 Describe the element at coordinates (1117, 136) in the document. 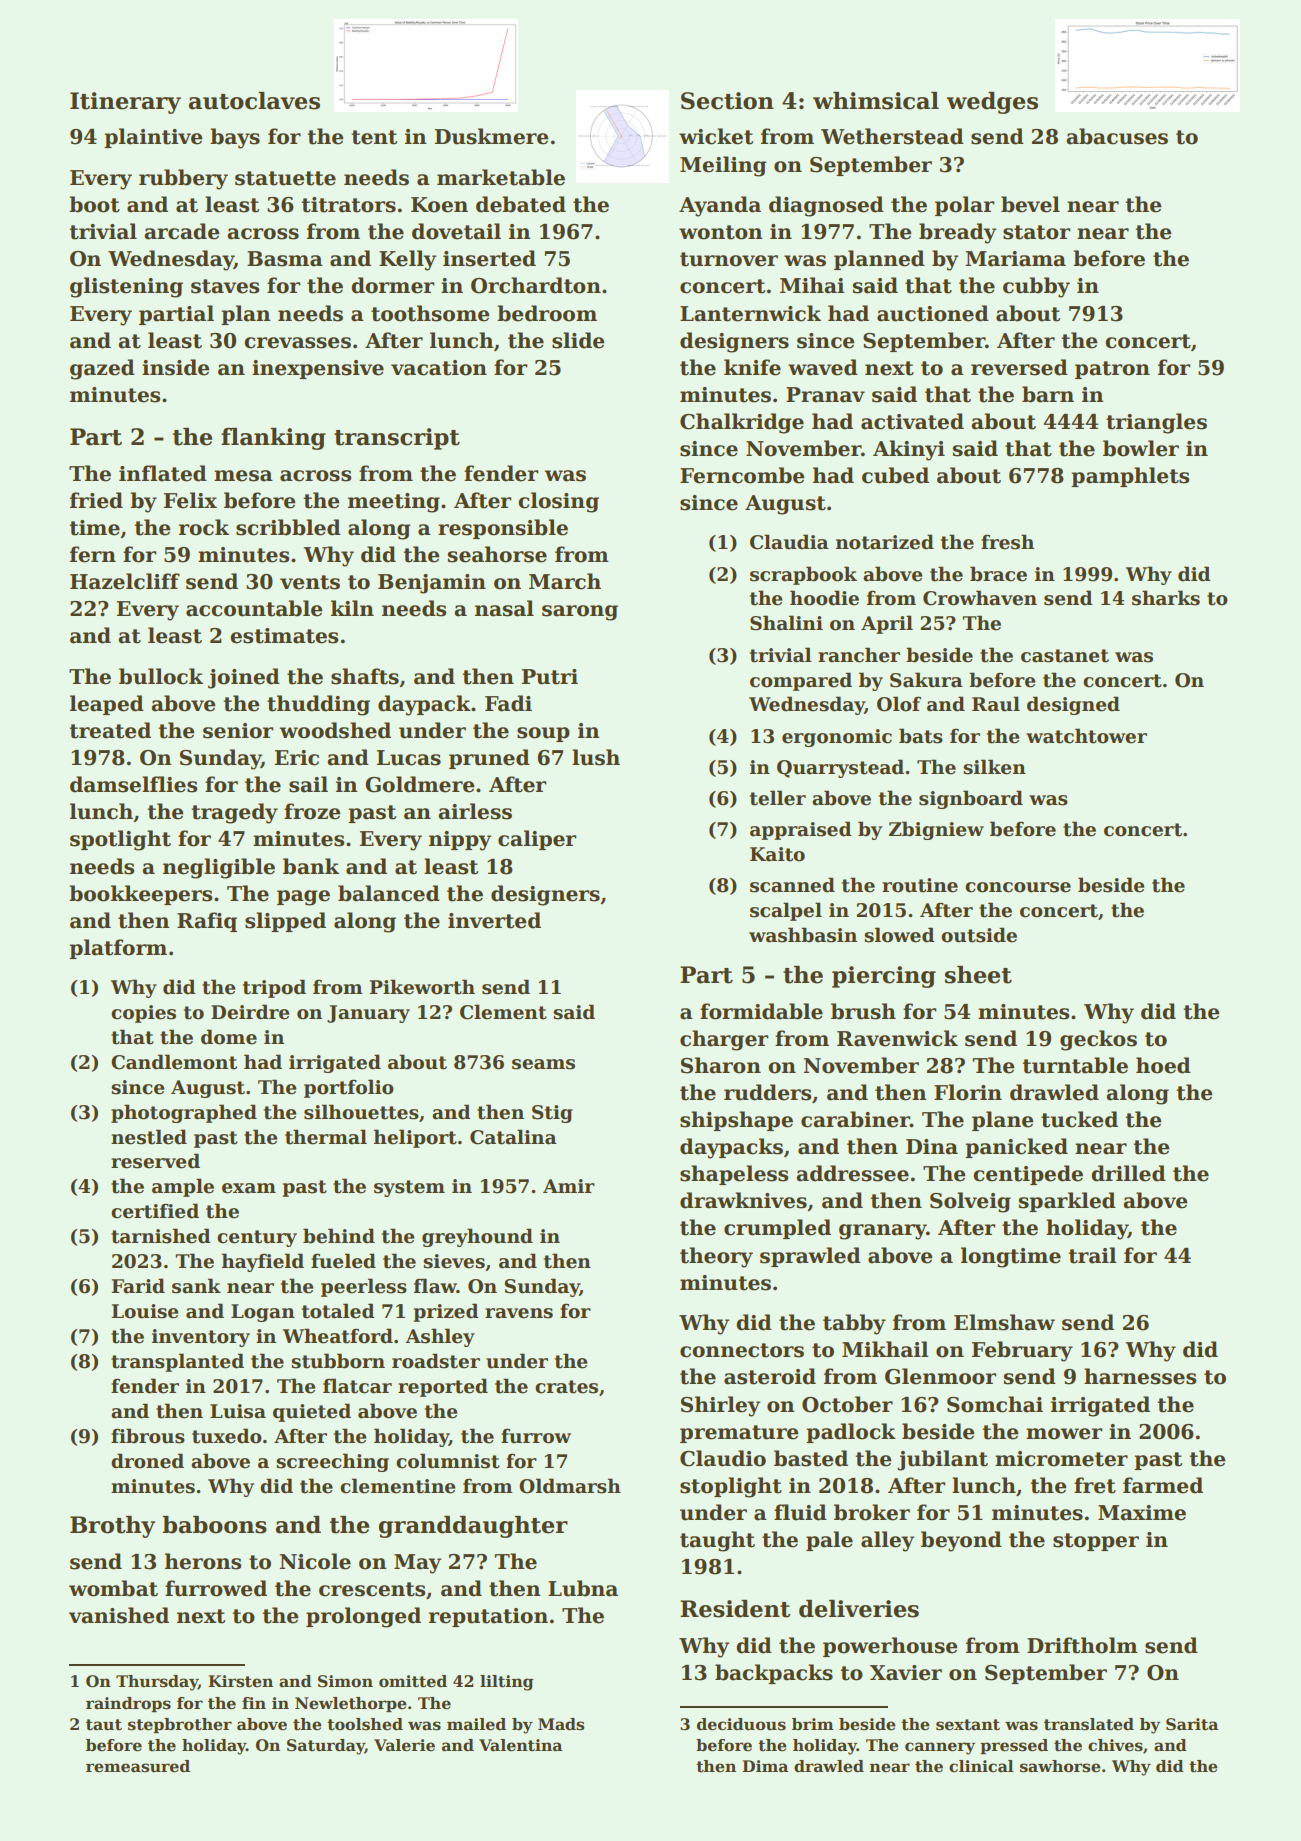

I see `abacuses` at that location.
